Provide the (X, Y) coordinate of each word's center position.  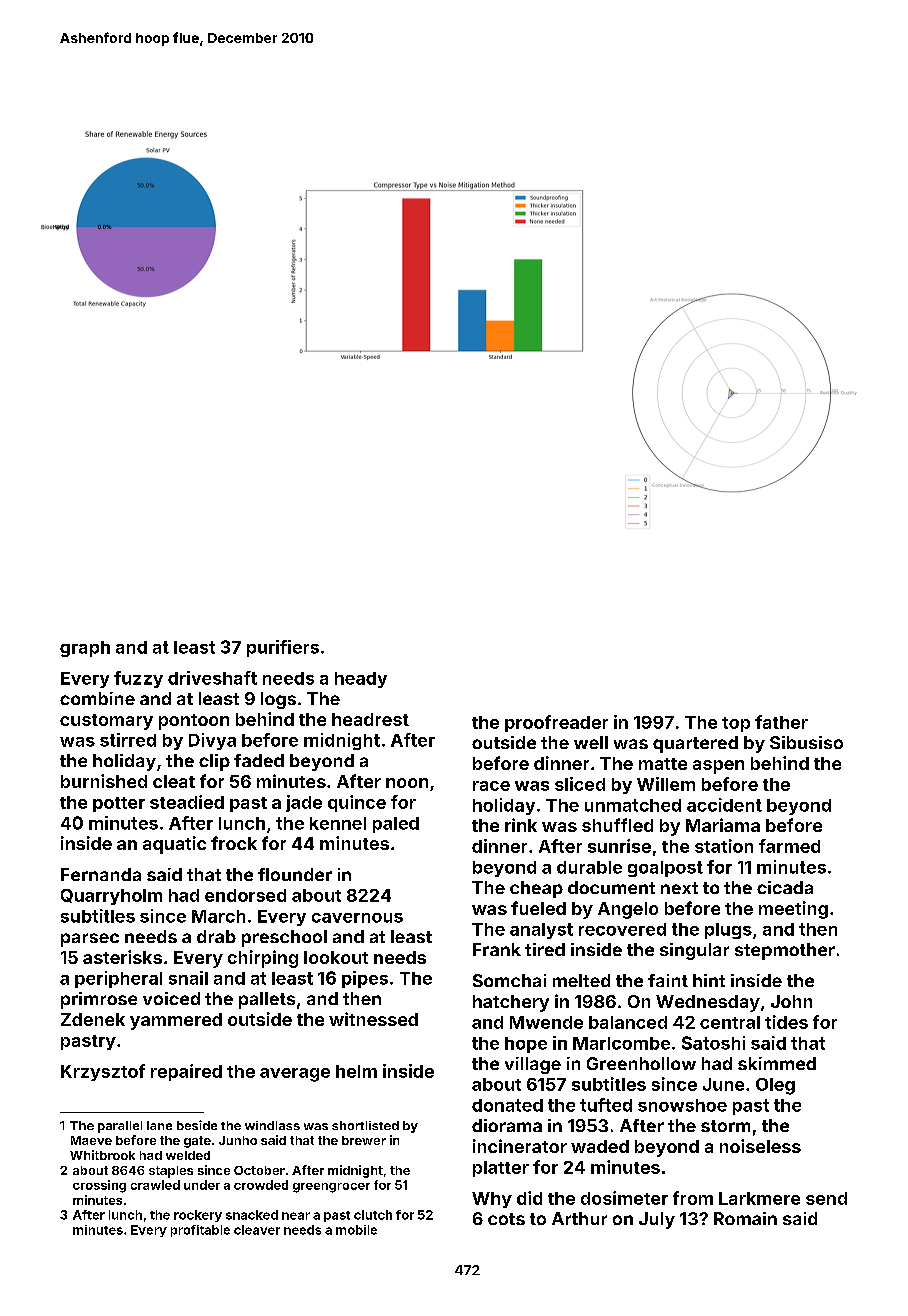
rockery (198, 1216)
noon (407, 783)
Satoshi (713, 1043)
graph (85, 649)
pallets (267, 1000)
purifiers (283, 648)
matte (663, 764)
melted (581, 980)
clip (214, 762)
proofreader (556, 723)
